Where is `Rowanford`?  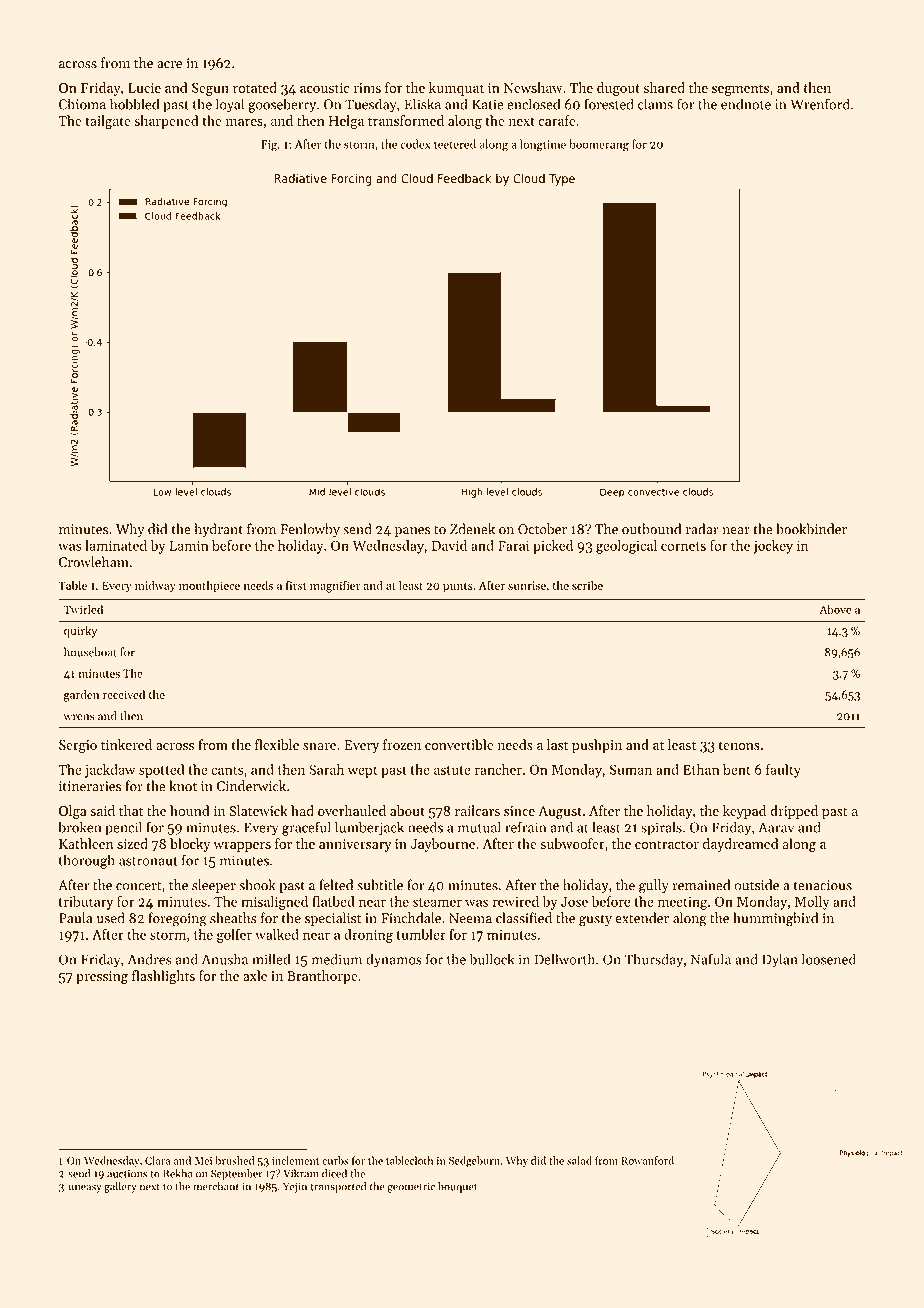
Rowanford is located at coordinates (647, 1160).
